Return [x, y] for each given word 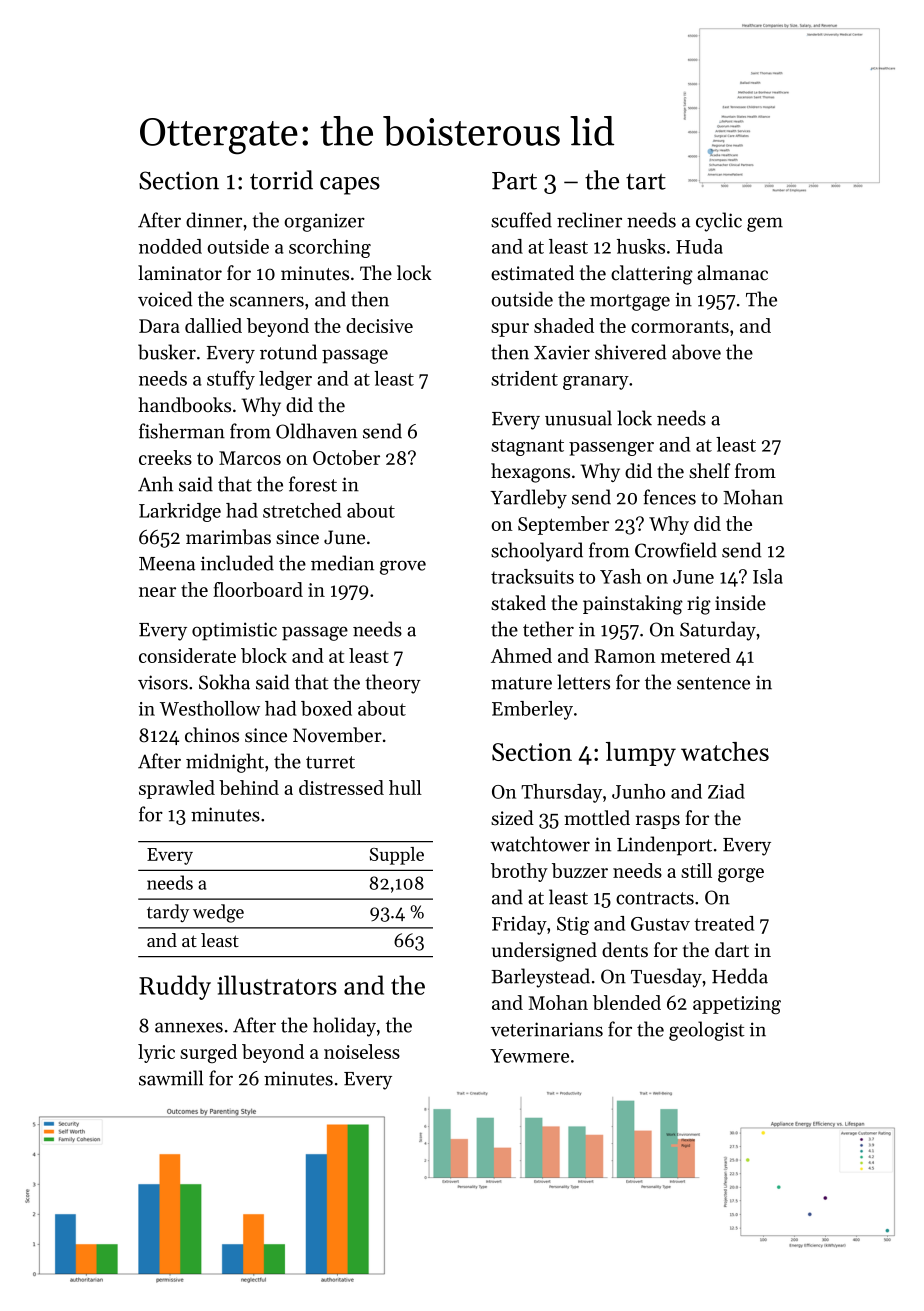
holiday [344, 1027]
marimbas [228, 537]
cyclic [719, 222]
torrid [281, 180]
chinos [212, 735]
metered [696, 655]
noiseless [362, 1051]
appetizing [737, 1005]
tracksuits [532, 576]
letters [583, 682]
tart [646, 182]
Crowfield [676, 550]
